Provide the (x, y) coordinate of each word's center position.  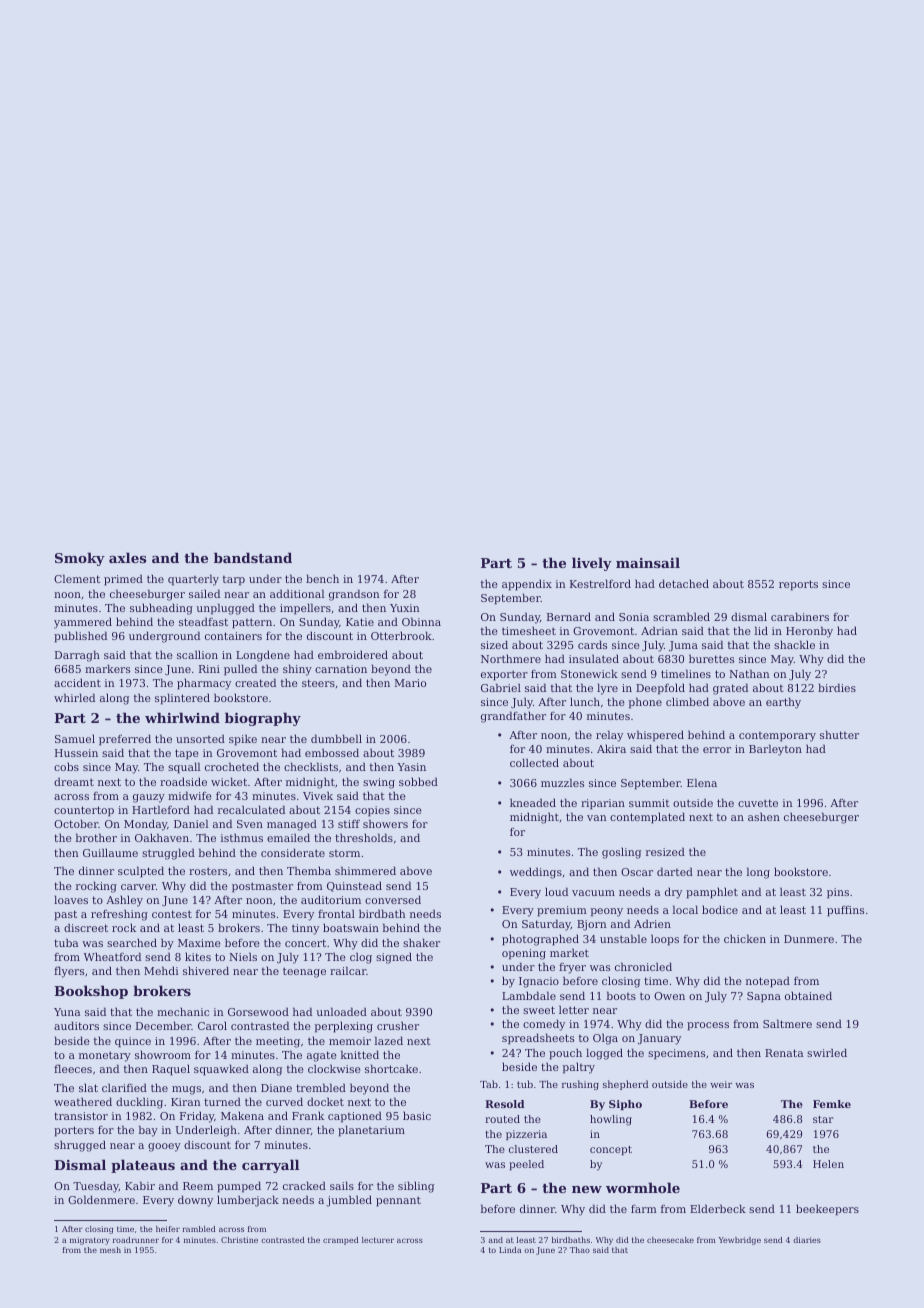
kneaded (533, 802)
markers (107, 668)
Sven (250, 824)
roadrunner (136, 1240)
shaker (421, 942)
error (717, 750)
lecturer (378, 1240)
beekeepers (827, 1210)
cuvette (758, 803)
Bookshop (91, 992)
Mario (410, 683)
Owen (669, 996)
